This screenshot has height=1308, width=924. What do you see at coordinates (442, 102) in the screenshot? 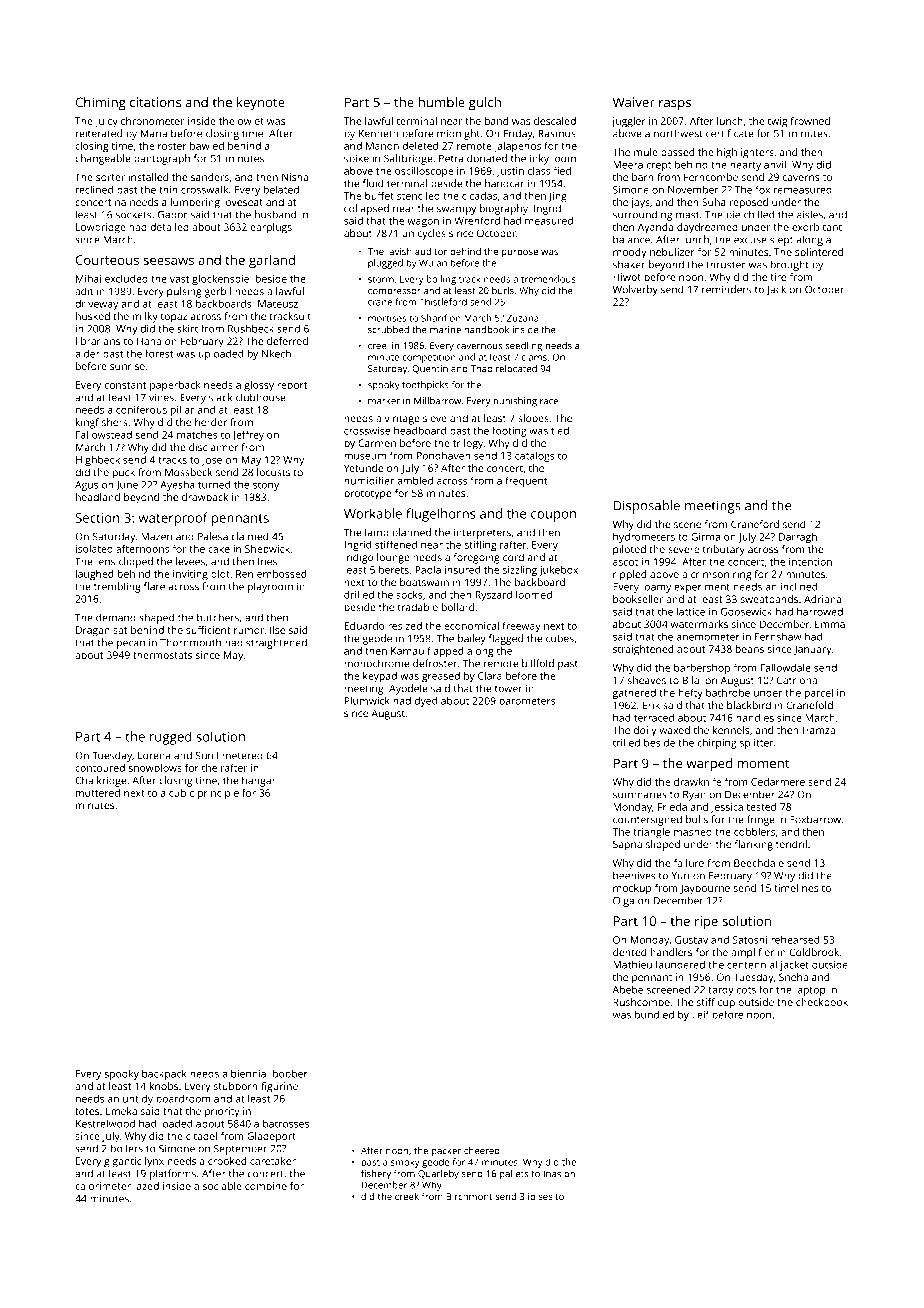
I see `humble` at bounding box center [442, 102].
